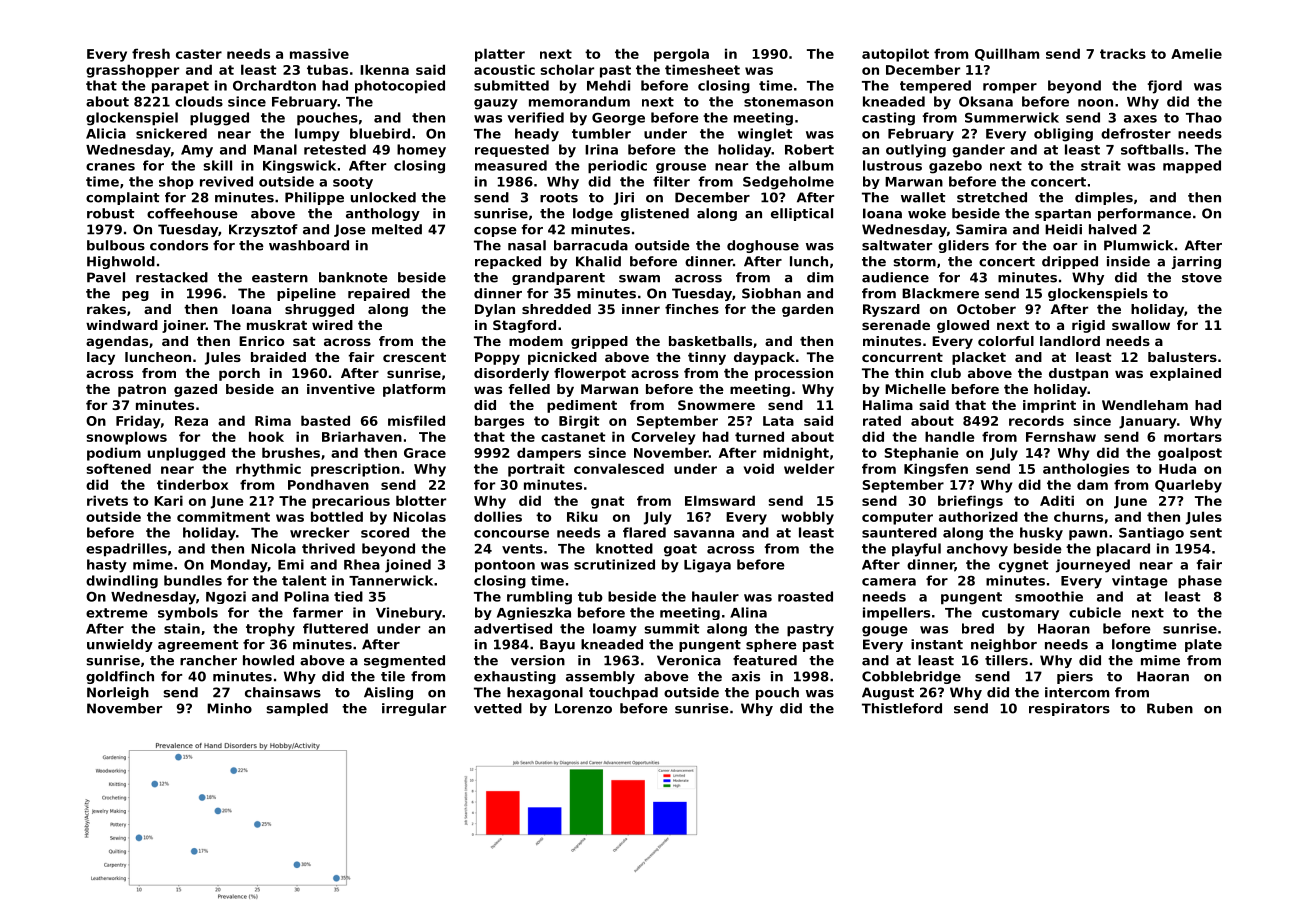 Image resolution: width=1308 pixels, height=924 pixels. I want to click on shrugged, so click(319, 310).
